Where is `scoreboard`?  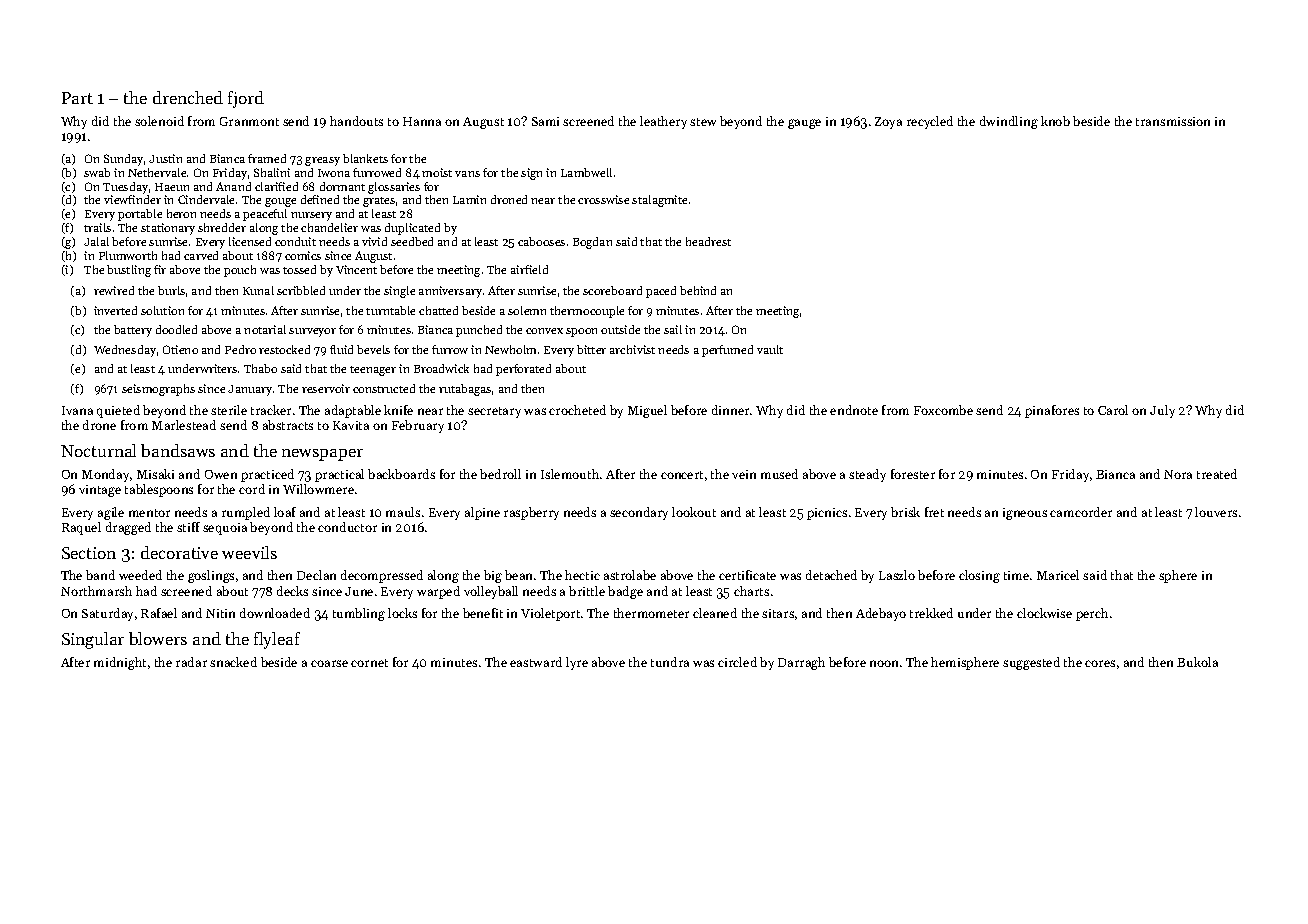
scoreboard is located at coordinates (612, 290).
